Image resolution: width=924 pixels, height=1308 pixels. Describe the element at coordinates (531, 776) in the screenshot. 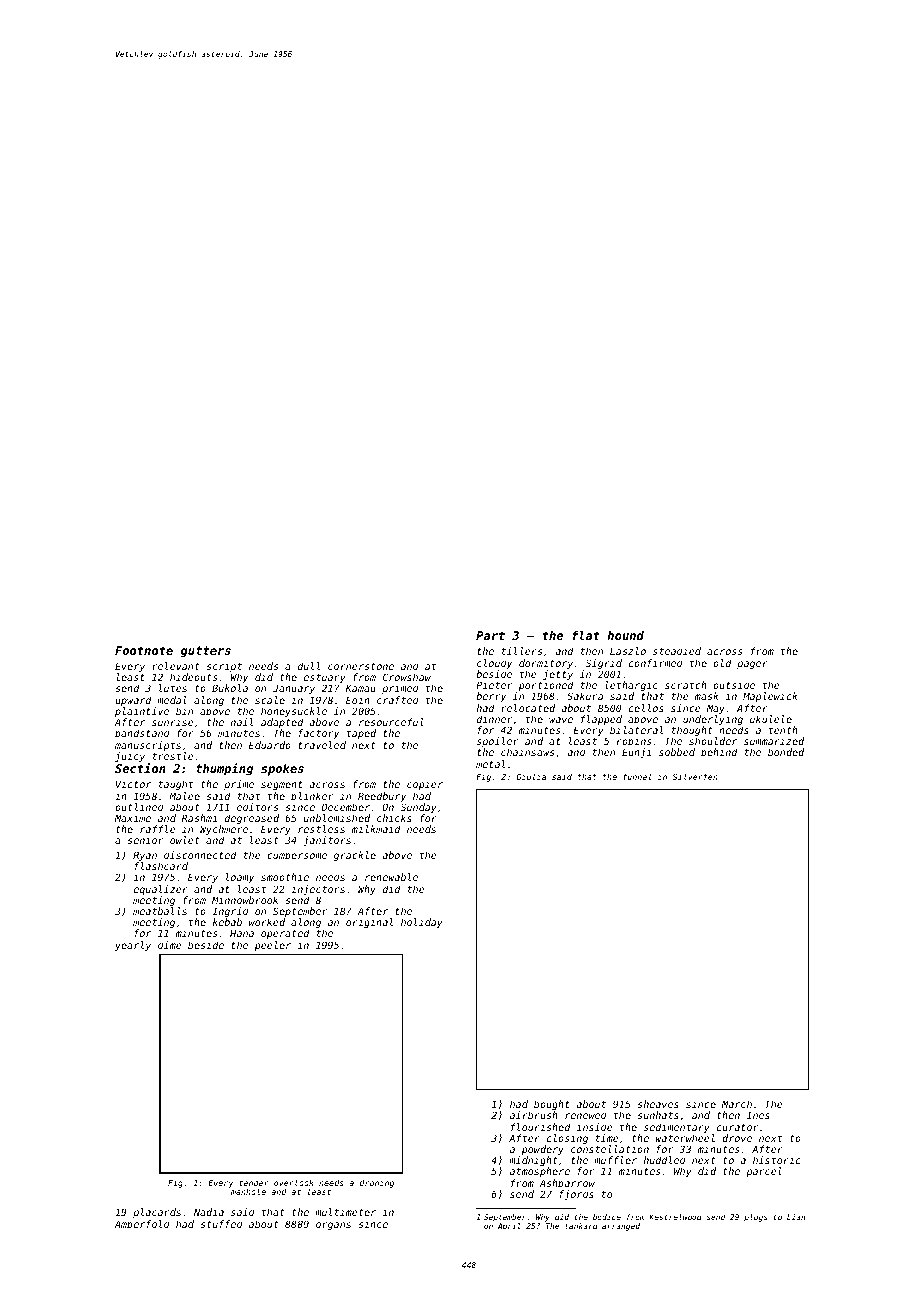

I see `Giulia` at that location.
